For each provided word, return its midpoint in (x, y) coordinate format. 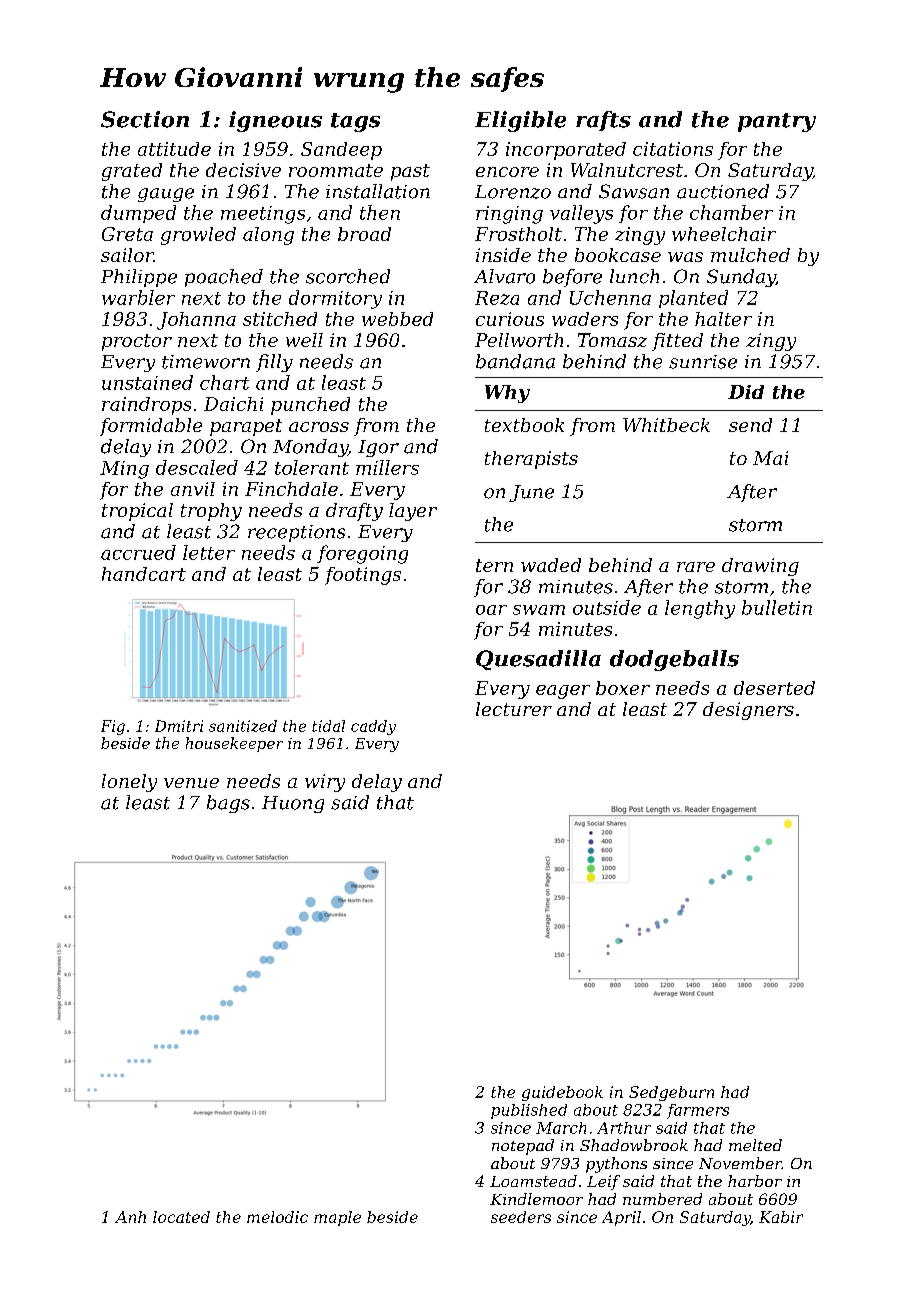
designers (748, 711)
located (181, 1217)
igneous (275, 121)
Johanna (196, 321)
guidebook (562, 1093)
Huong (293, 804)
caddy (373, 727)
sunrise (703, 362)
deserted (774, 688)
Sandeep (341, 151)
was (685, 257)
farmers (698, 1111)
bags (228, 804)
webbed (397, 319)
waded (551, 565)
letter (209, 552)
